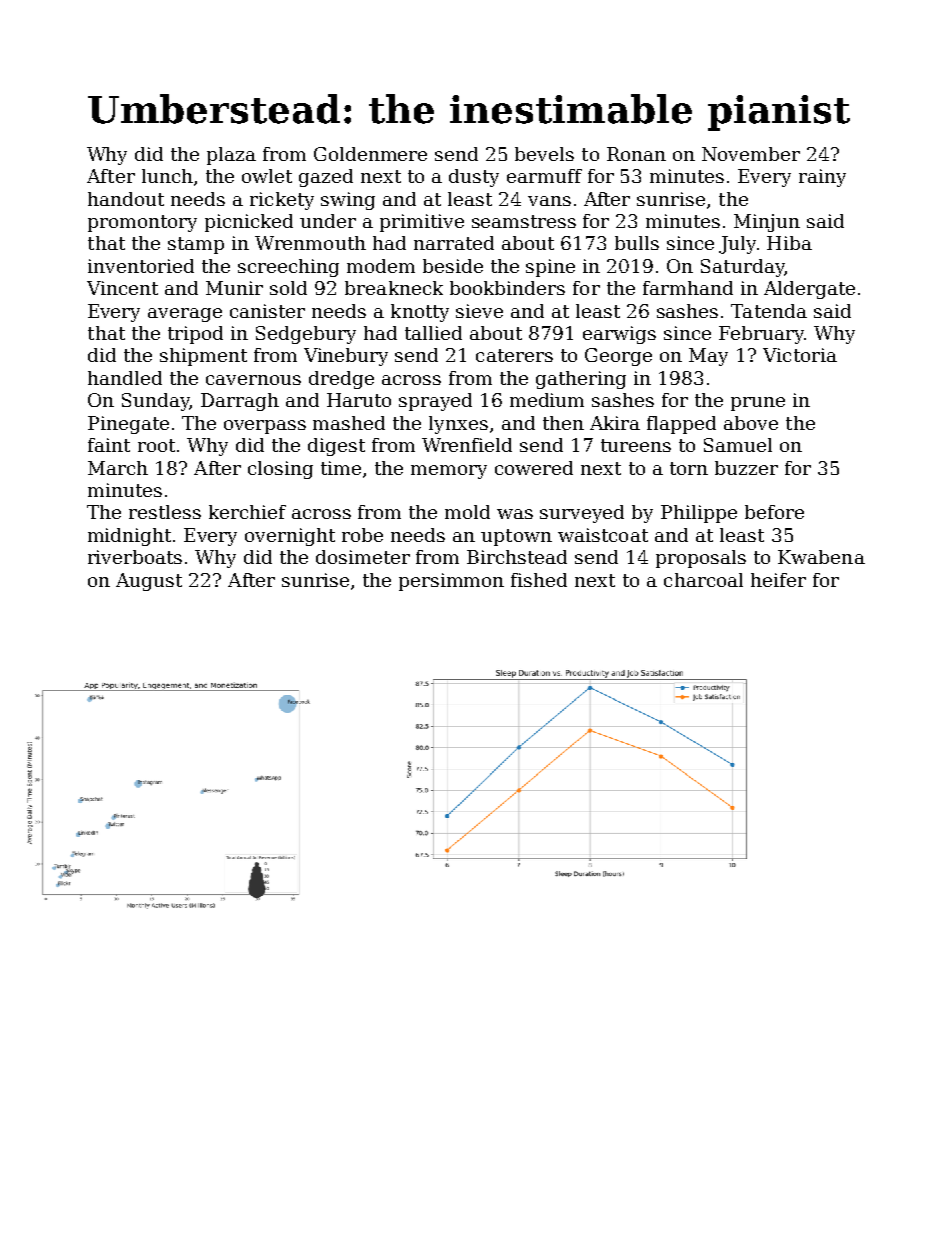 The image size is (952, 1233). Describe the element at coordinates (231, 156) in the screenshot. I see `plaza` at that location.
